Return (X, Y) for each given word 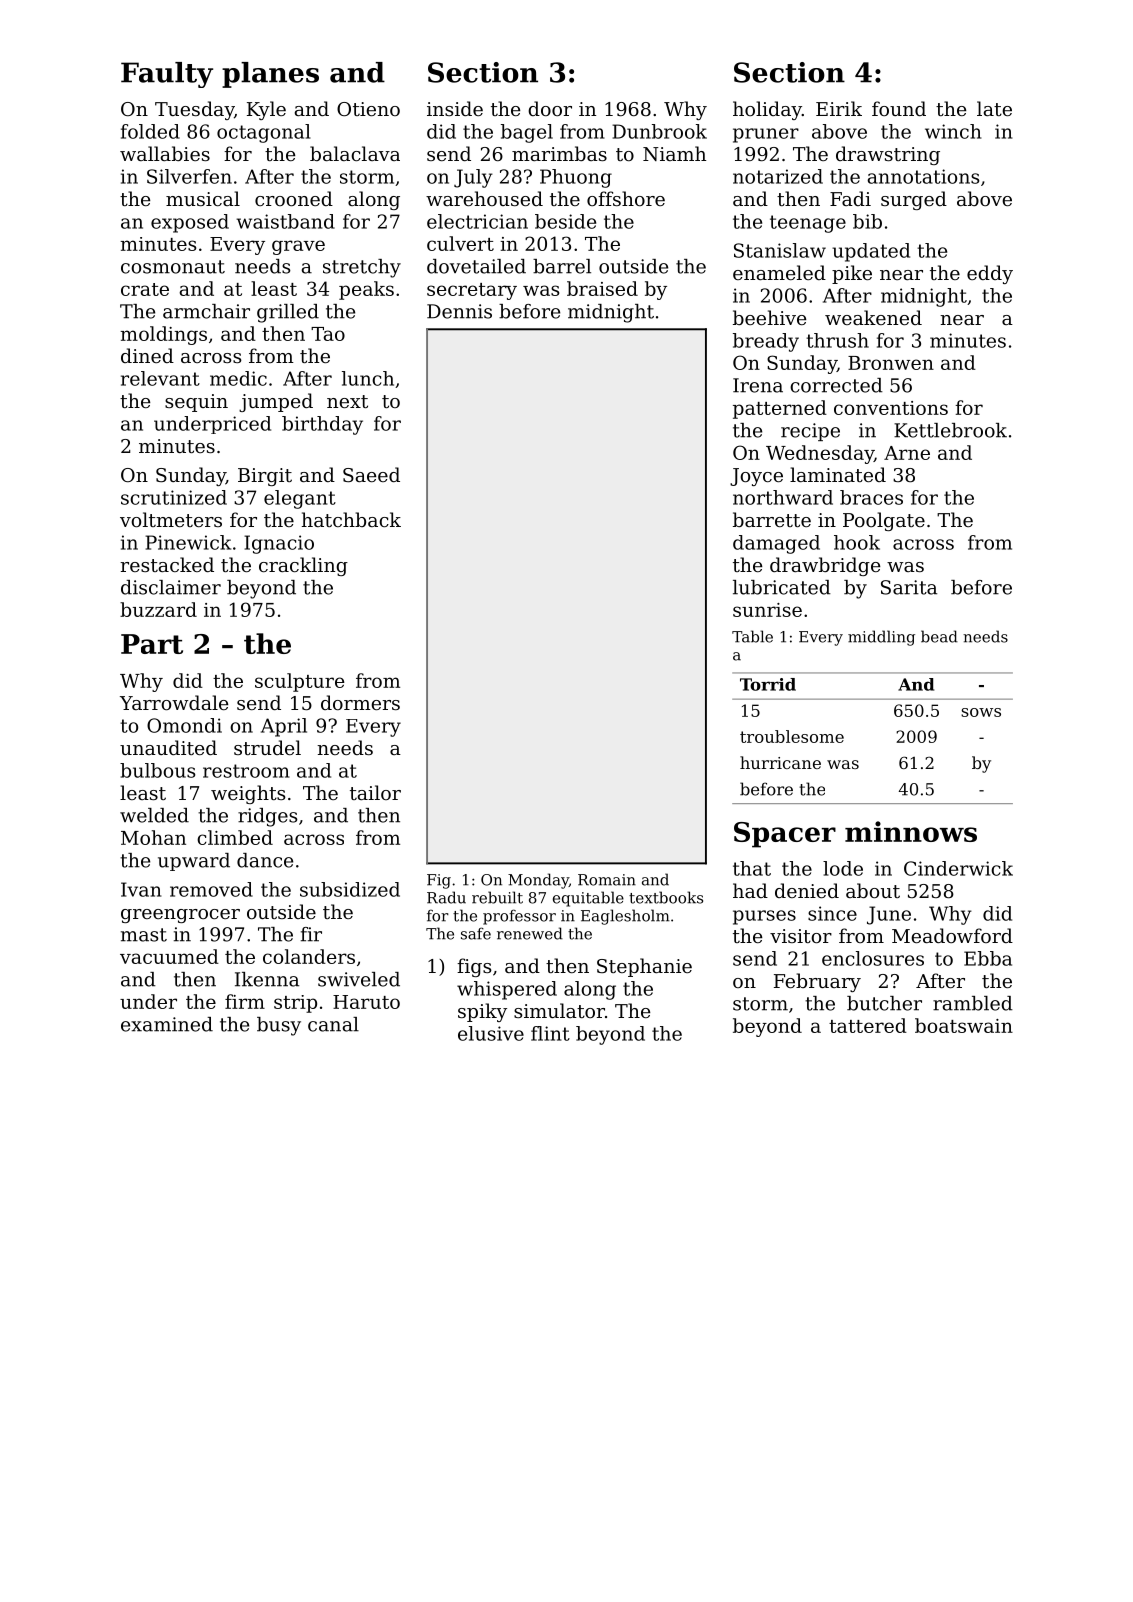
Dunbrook (659, 131)
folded (150, 131)
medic (238, 378)
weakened (873, 317)
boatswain (964, 1025)
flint (550, 1033)
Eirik (839, 108)
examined (167, 1024)
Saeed (371, 474)
